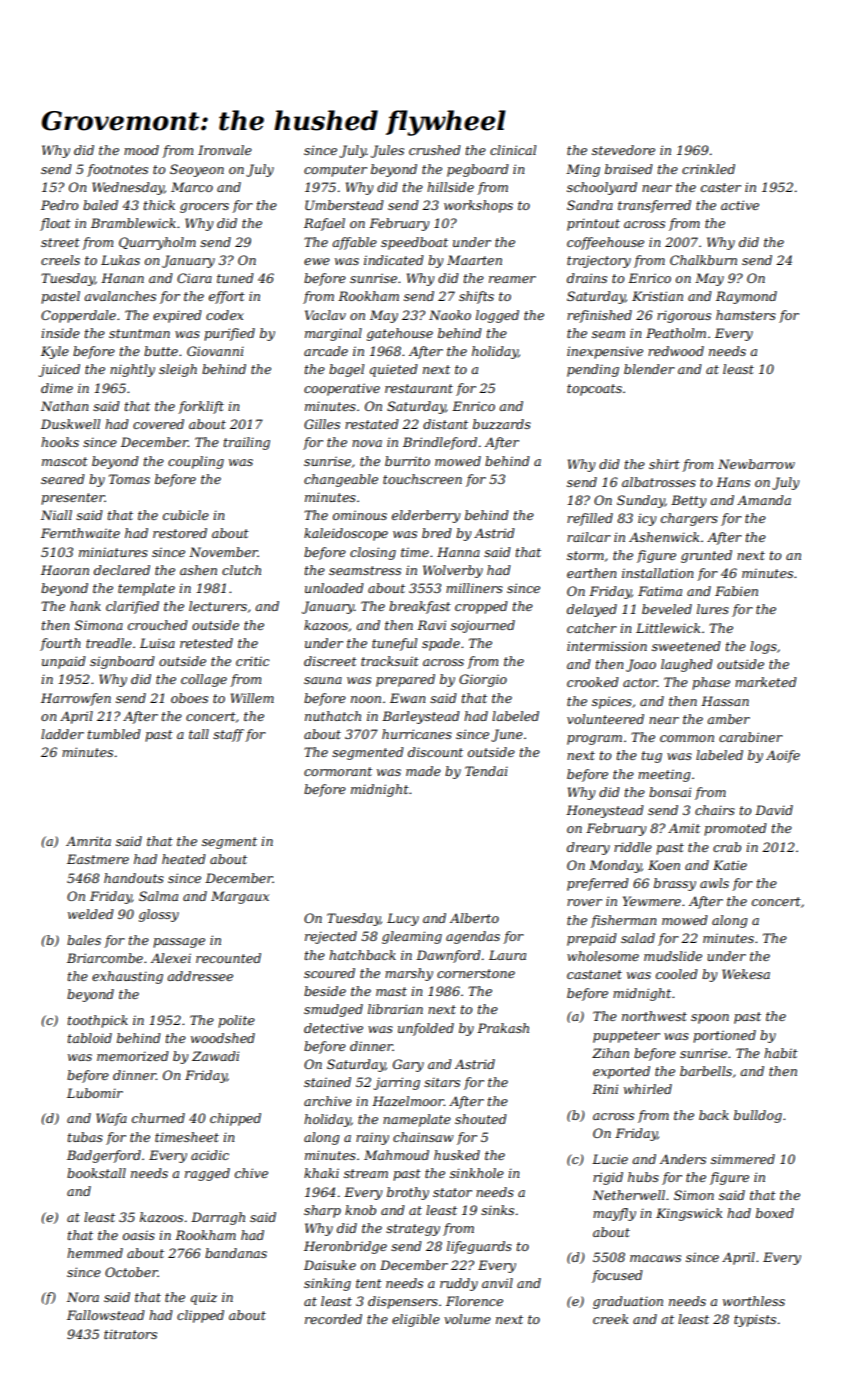 The image size is (849, 1400). Describe the element at coordinates (218, 606) in the document. I see `lecturers` at that location.
